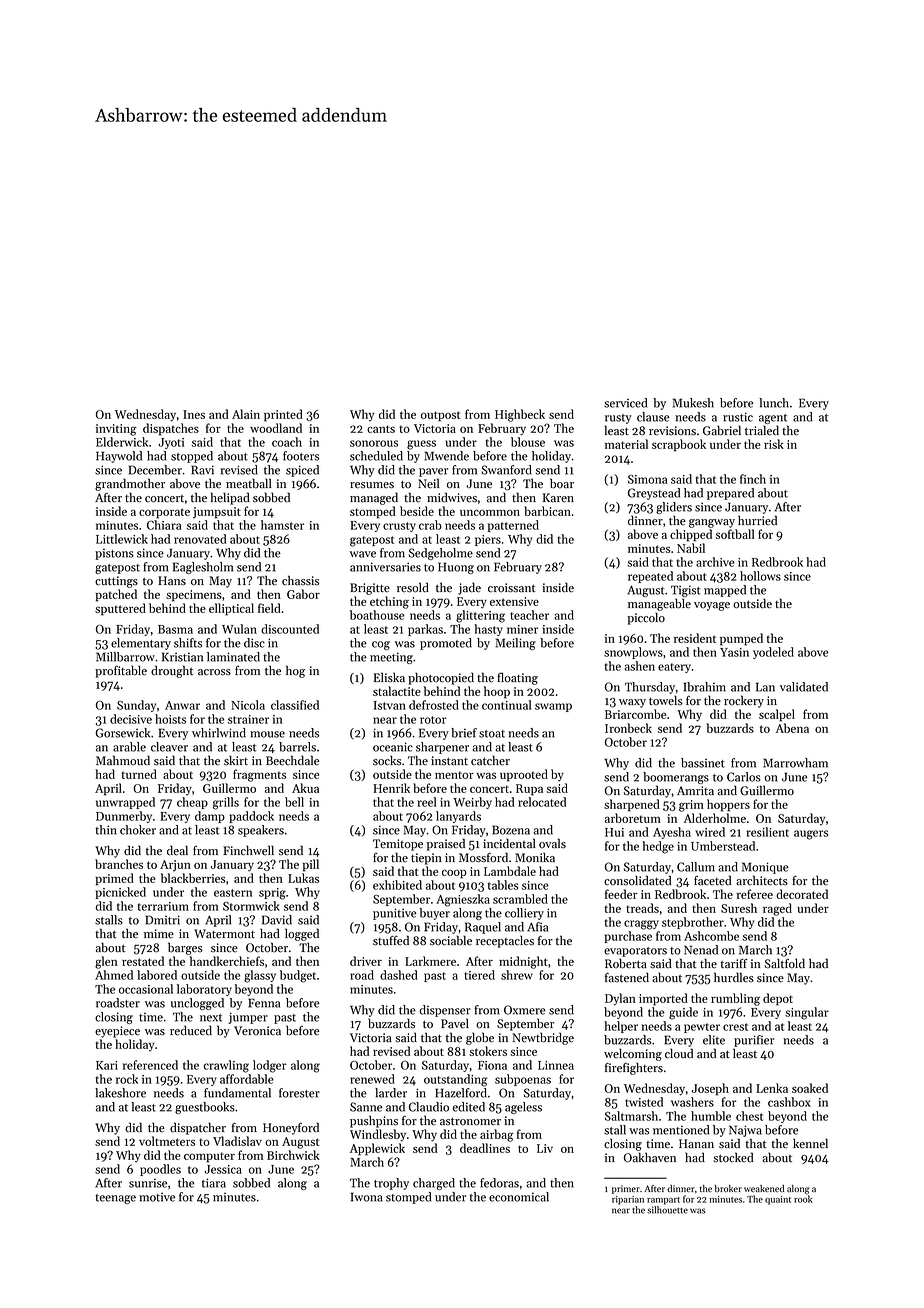 This screenshot has width=924, height=1308. Describe the element at coordinates (171, 429) in the screenshot. I see `dispatches` at that location.
